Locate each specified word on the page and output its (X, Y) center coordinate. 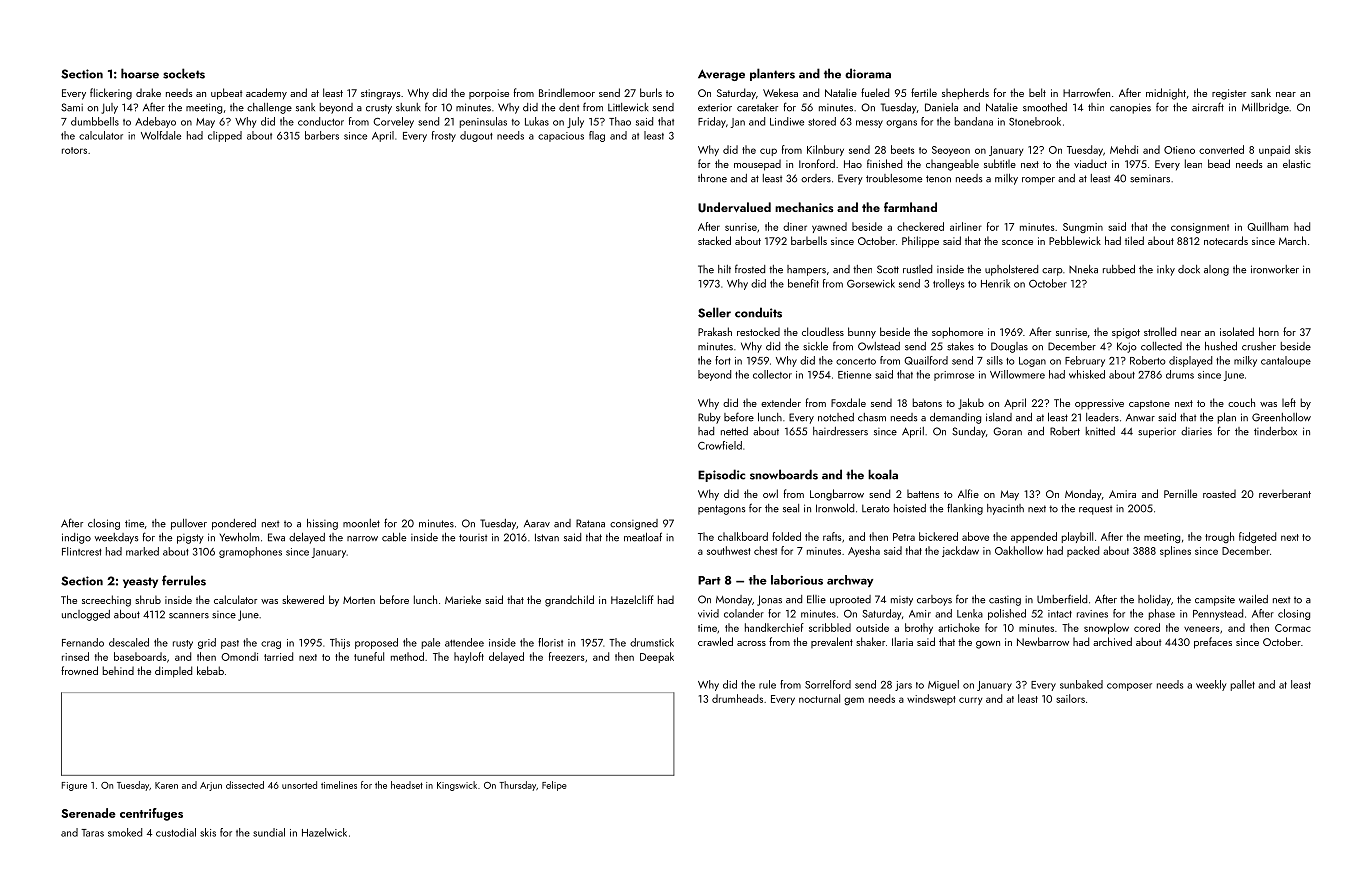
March (1292, 240)
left (1289, 402)
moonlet (361, 523)
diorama (868, 73)
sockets (184, 73)
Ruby (709, 418)
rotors (74, 150)
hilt (724, 269)
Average (721, 75)
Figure (74, 786)
